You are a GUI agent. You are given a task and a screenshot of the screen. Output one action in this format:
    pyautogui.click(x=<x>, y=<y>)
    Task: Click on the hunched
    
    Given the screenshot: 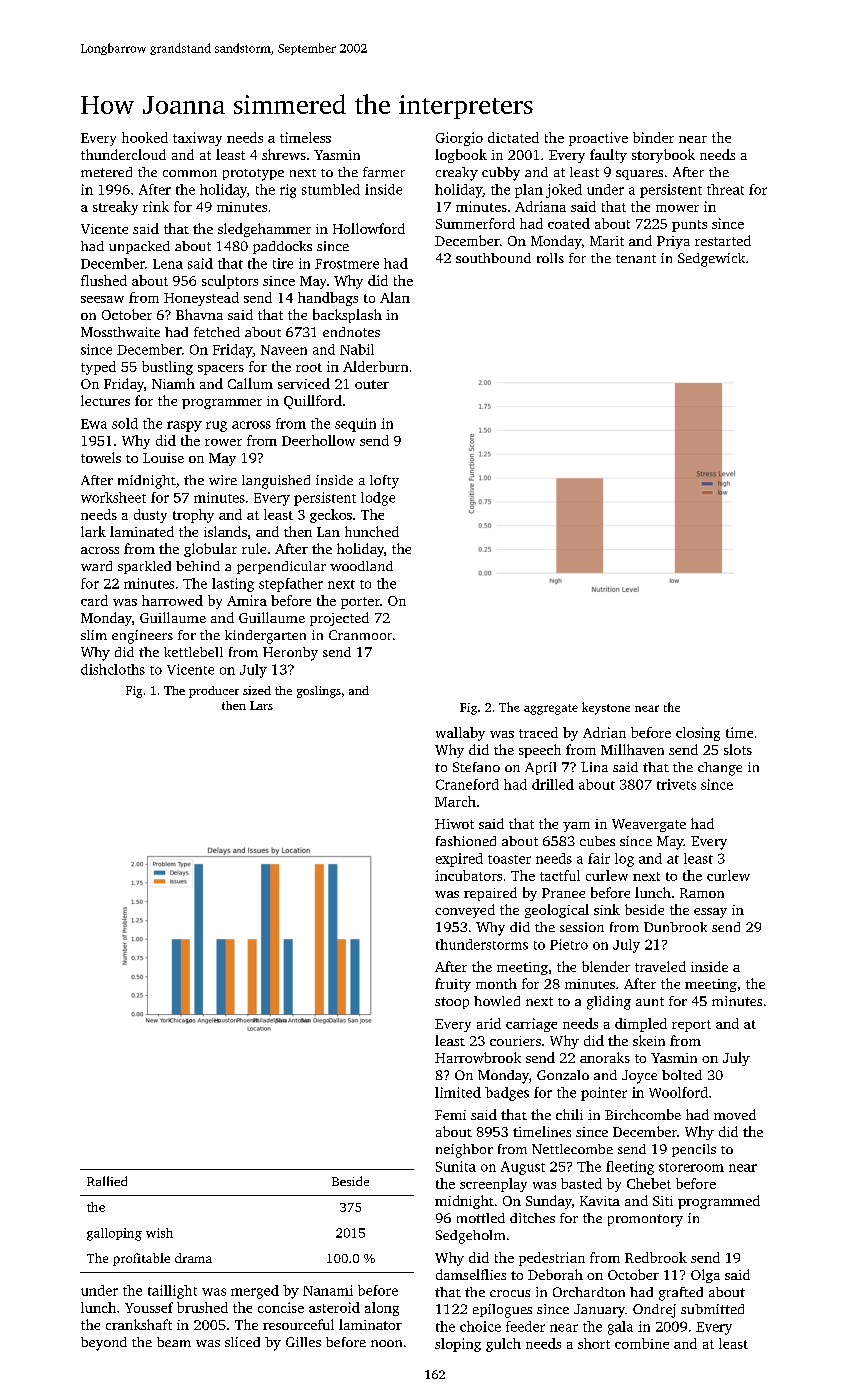 What is the action you would take?
    pyautogui.click(x=372, y=531)
